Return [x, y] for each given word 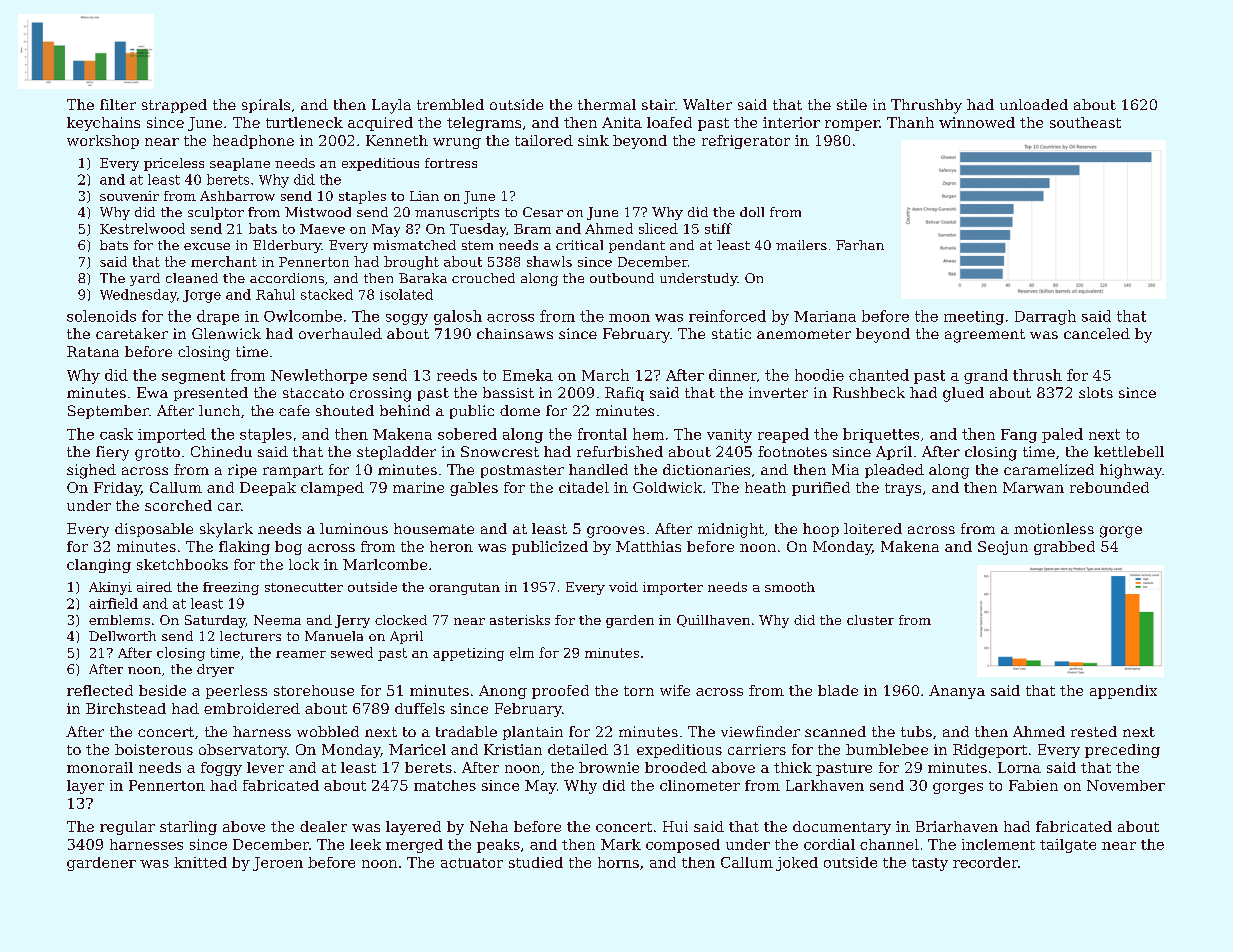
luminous [354, 528]
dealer [323, 826]
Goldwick [667, 487]
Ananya [957, 692]
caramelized [1049, 469]
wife [675, 690]
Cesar [543, 212]
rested [1094, 731]
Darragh [1045, 317]
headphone [253, 142]
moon [629, 318]
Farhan [860, 245]
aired [154, 587]
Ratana [93, 351]
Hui [675, 826]
